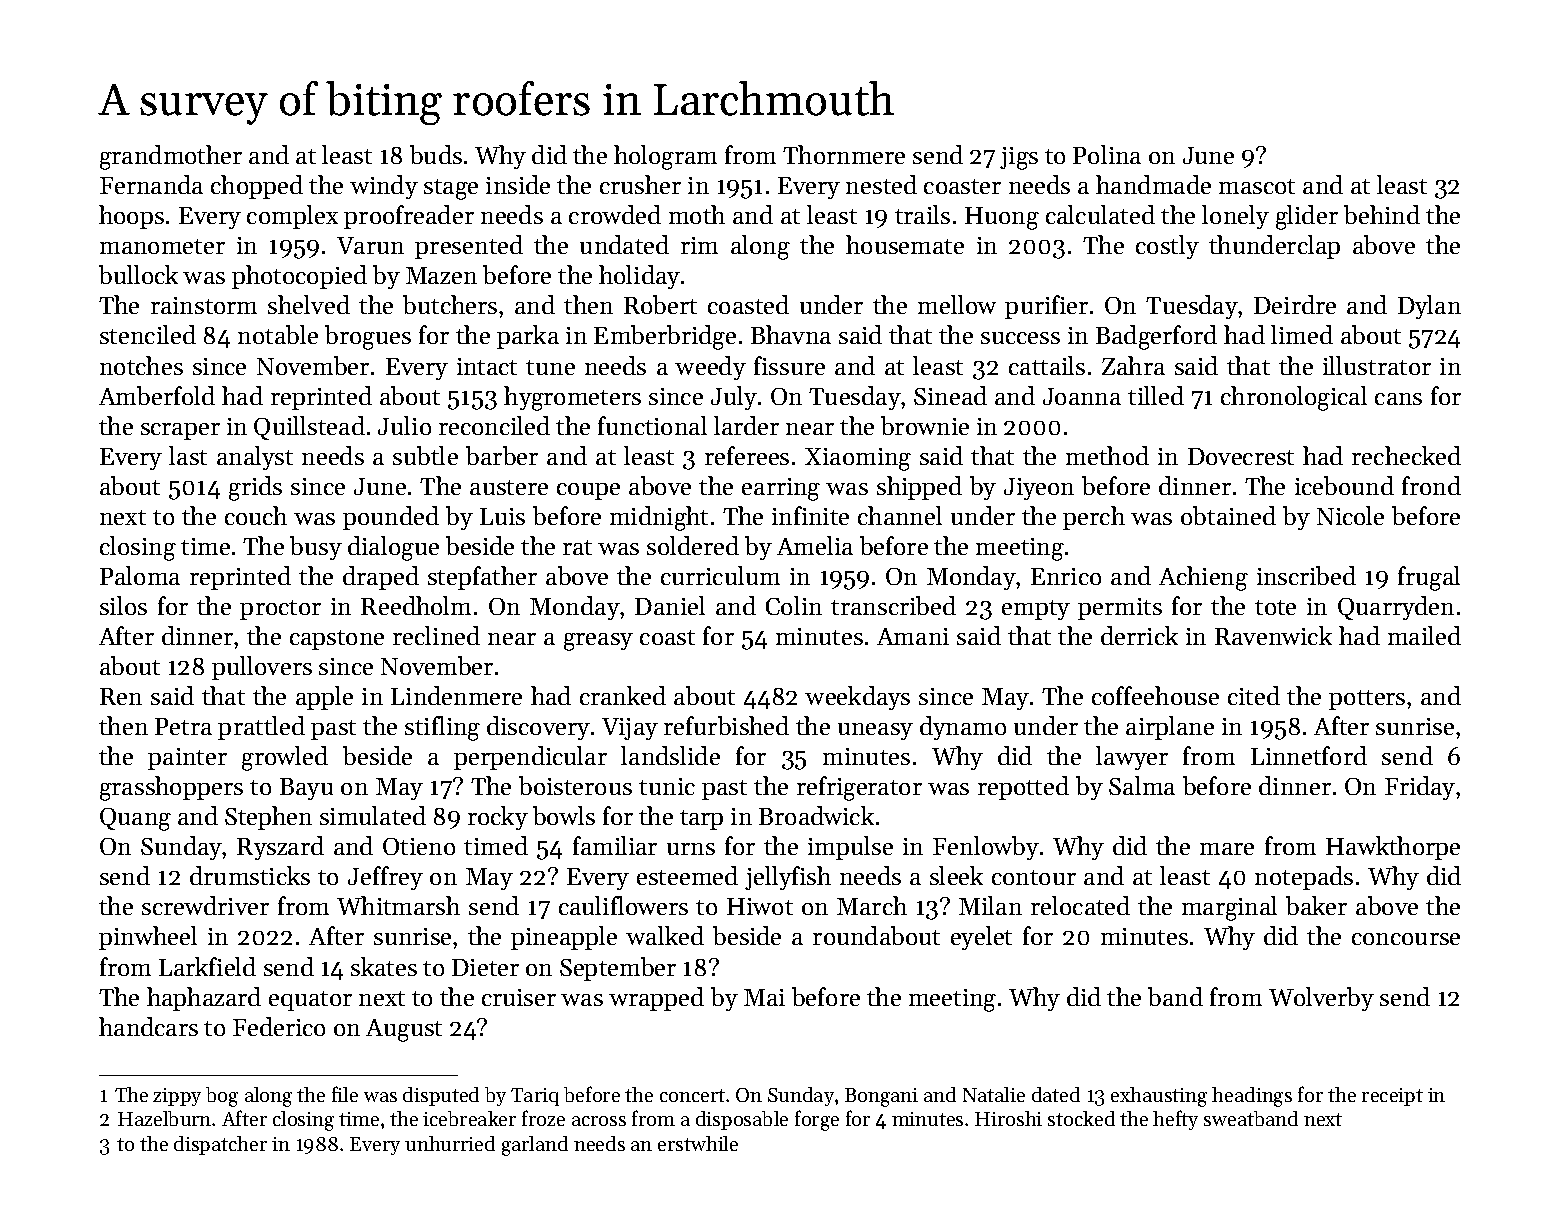 This page has height=1206, width=1561. Describe the element at coordinates (781, 489) in the page. I see `earring` at that location.
